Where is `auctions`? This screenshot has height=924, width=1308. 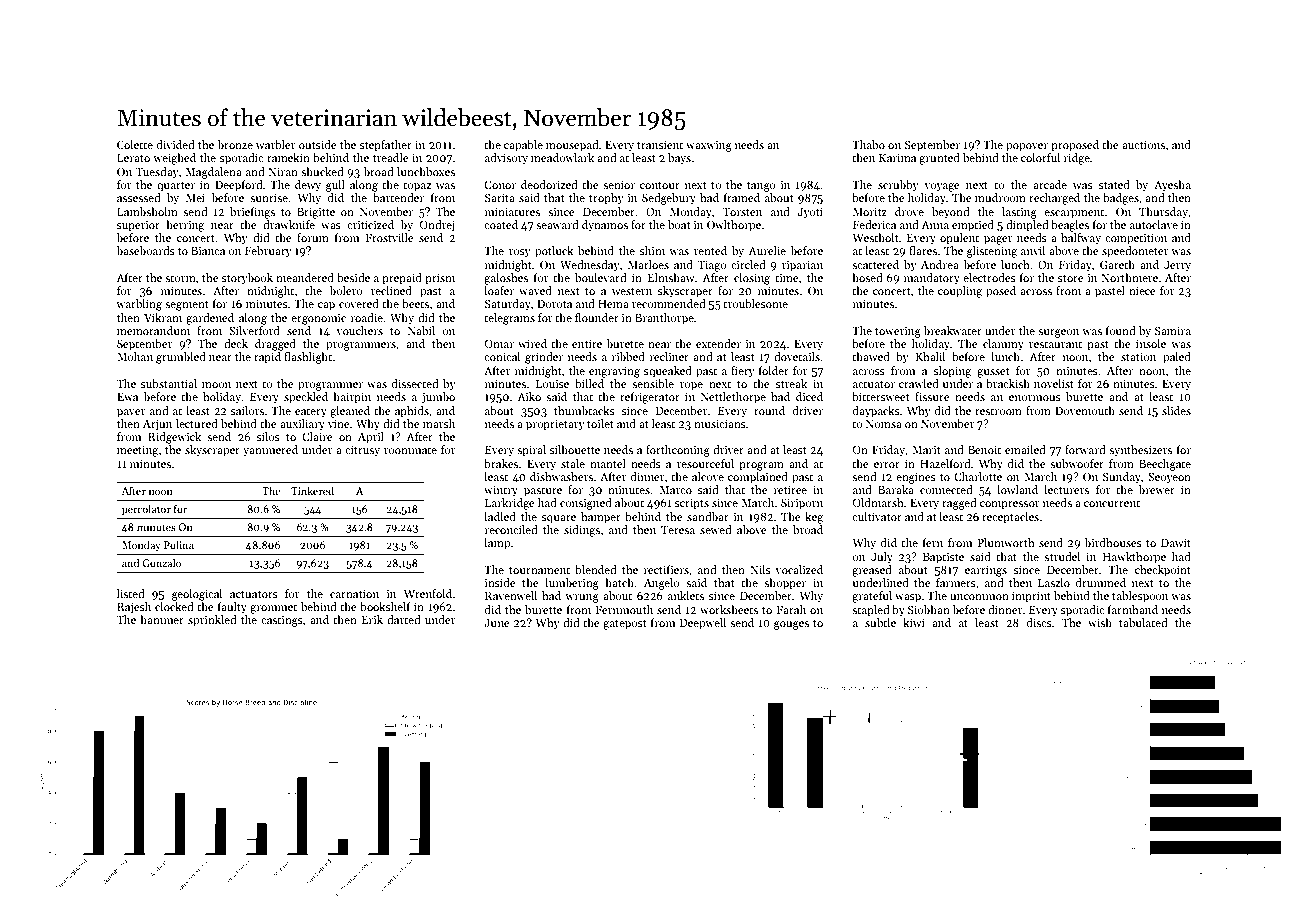 auctions is located at coordinates (1143, 144).
